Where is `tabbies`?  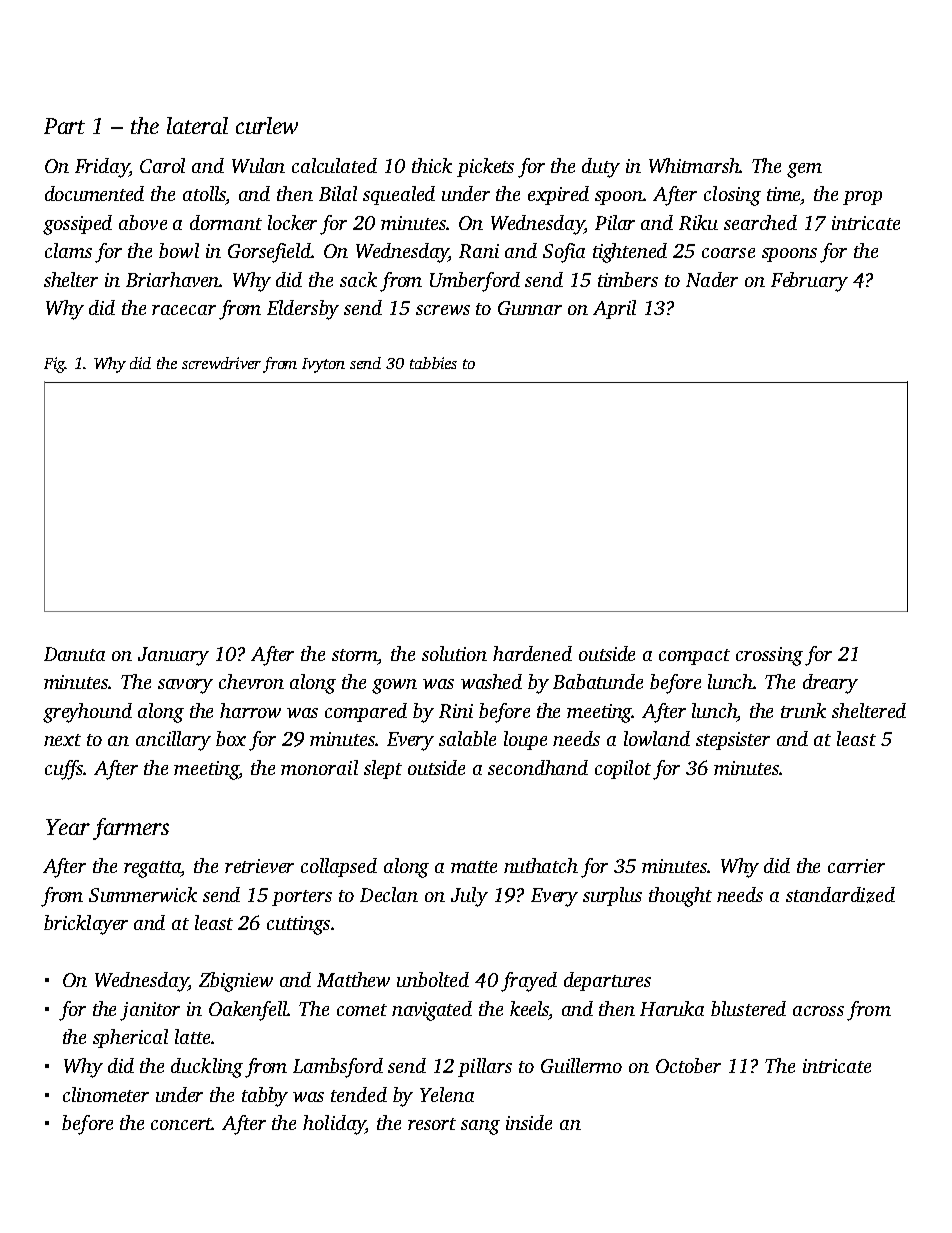 tabbies is located at coordinates (433, 363).
